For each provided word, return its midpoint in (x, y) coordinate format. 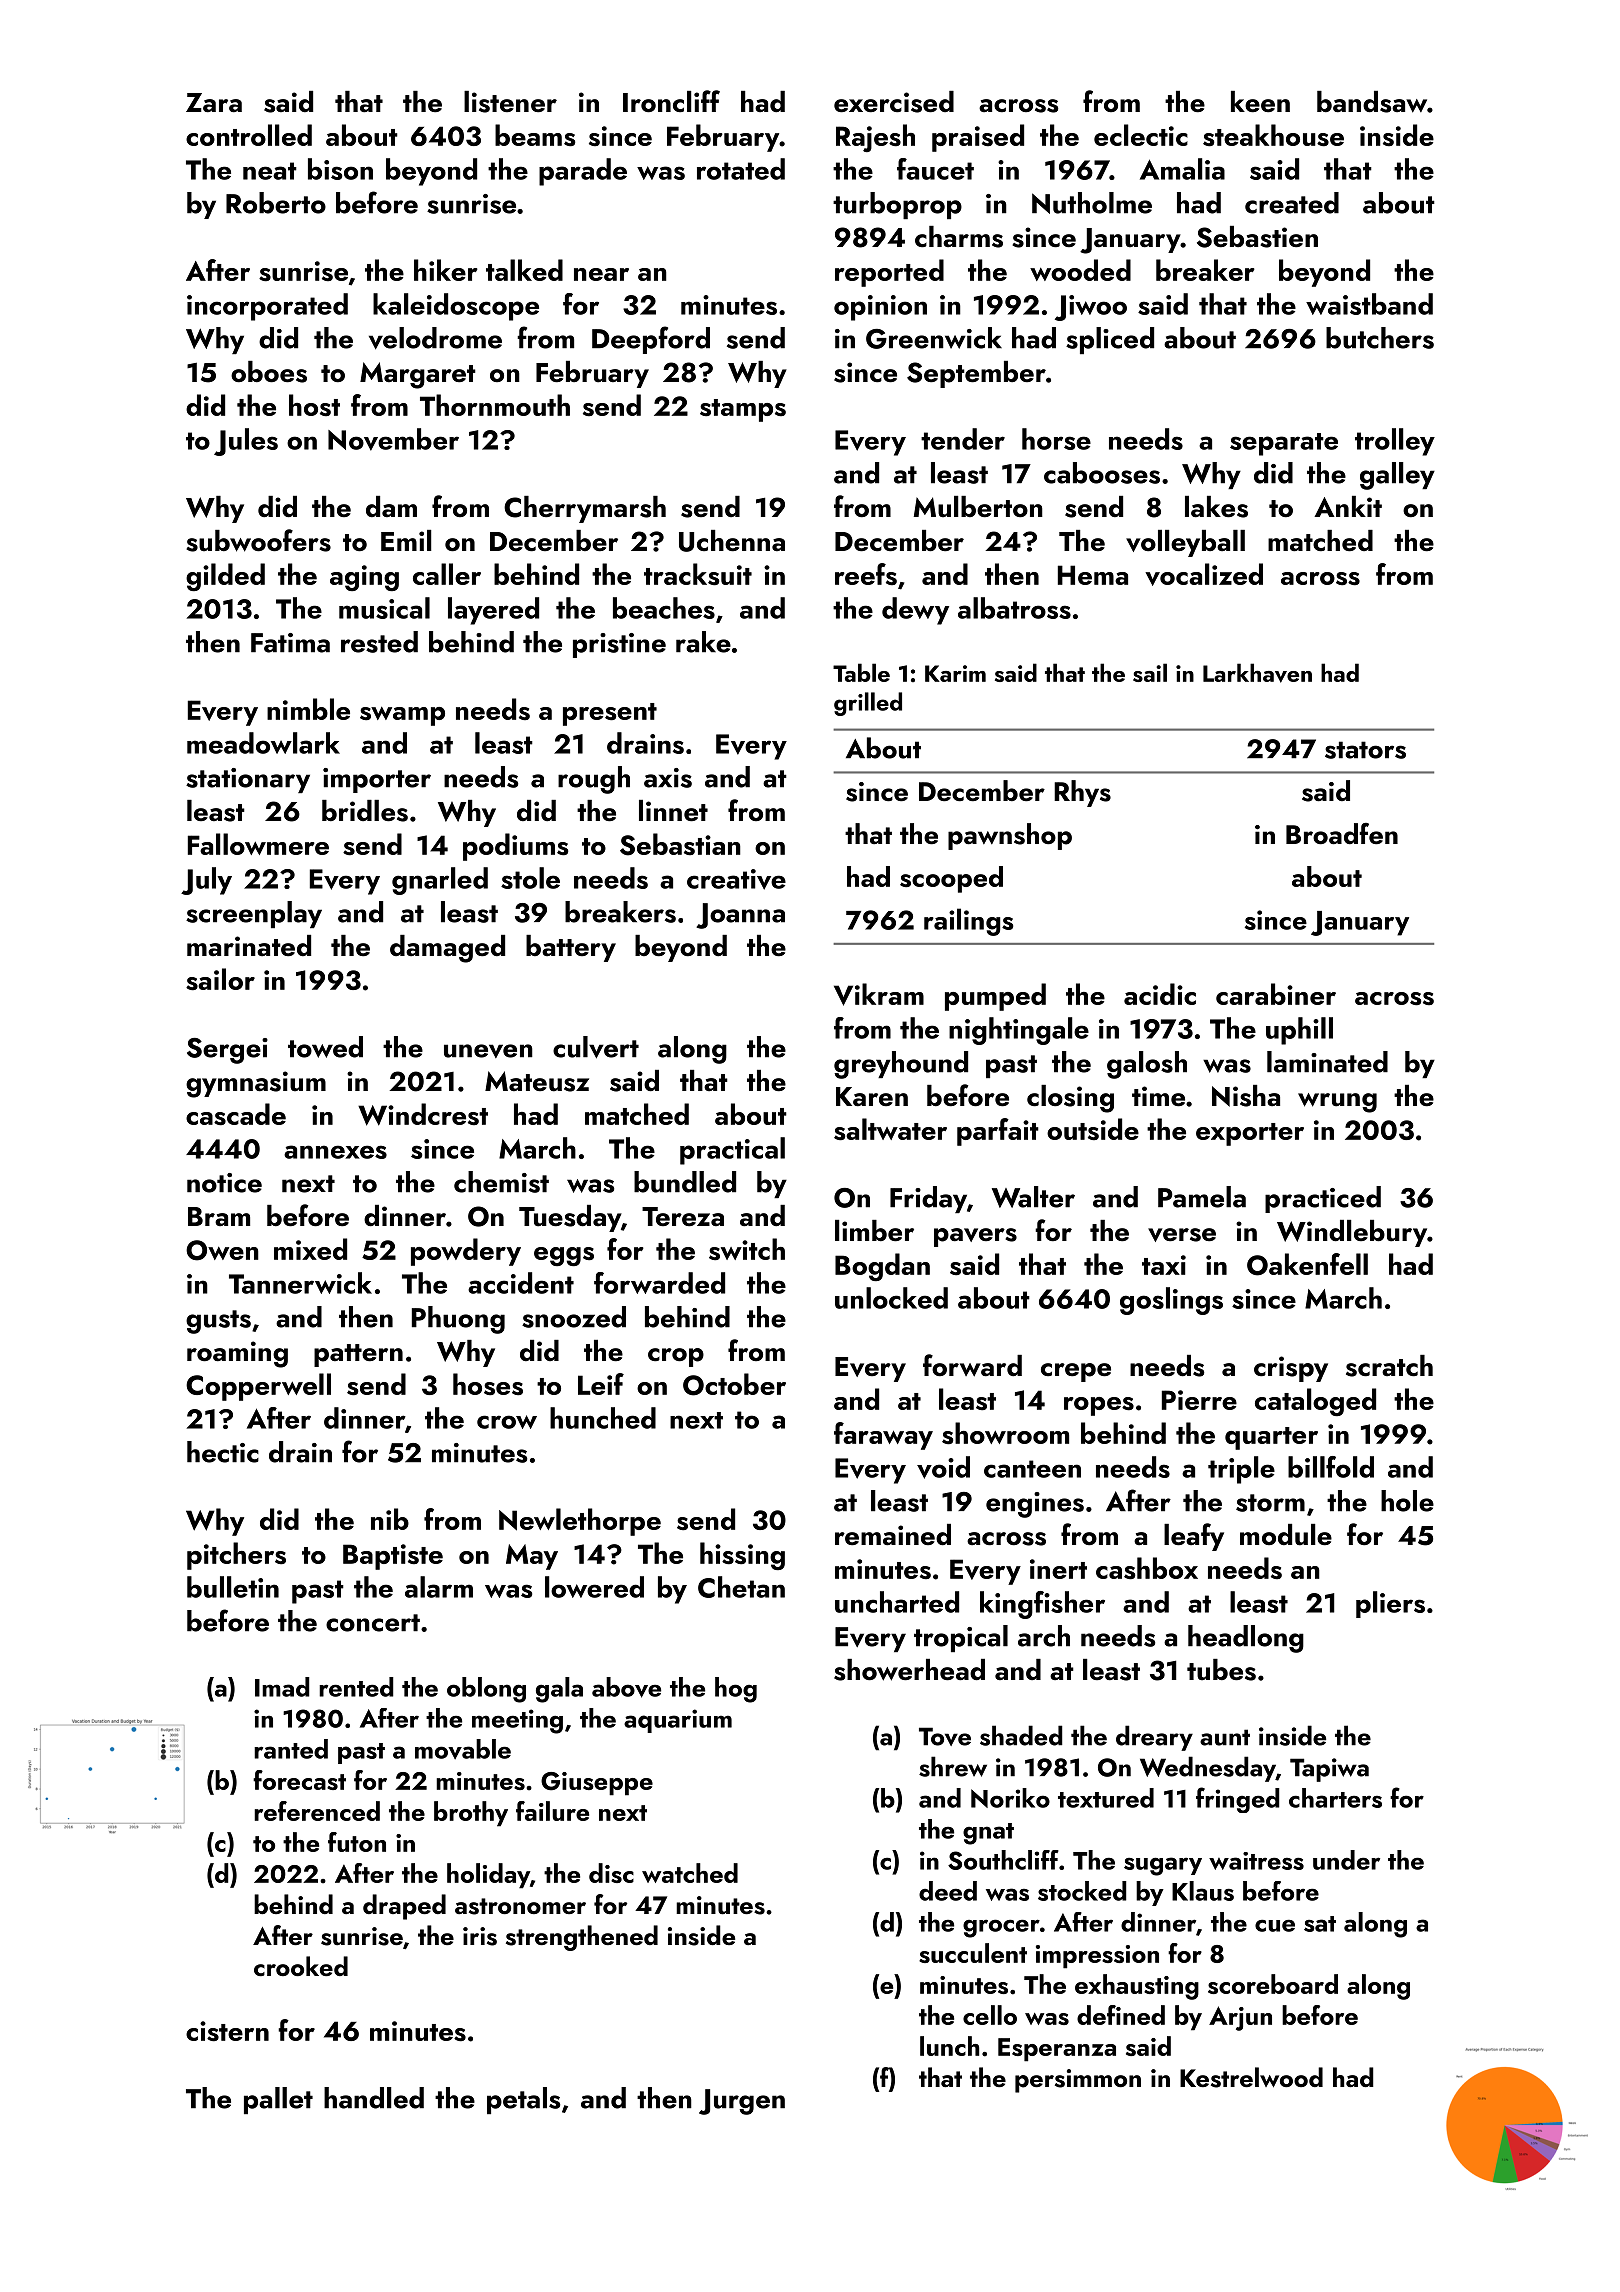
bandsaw (1372, 102)
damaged (447, 949)
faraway (883, 1436)
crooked (301, 1966)
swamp (402, 716)
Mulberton (978, 507)
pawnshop (1010, 836)
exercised (894, 102)
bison (340, 169)
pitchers (236, 1556)
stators (1365, 750)
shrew (953, 1766)
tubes (1221, 1670)
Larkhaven (1257, 673)
